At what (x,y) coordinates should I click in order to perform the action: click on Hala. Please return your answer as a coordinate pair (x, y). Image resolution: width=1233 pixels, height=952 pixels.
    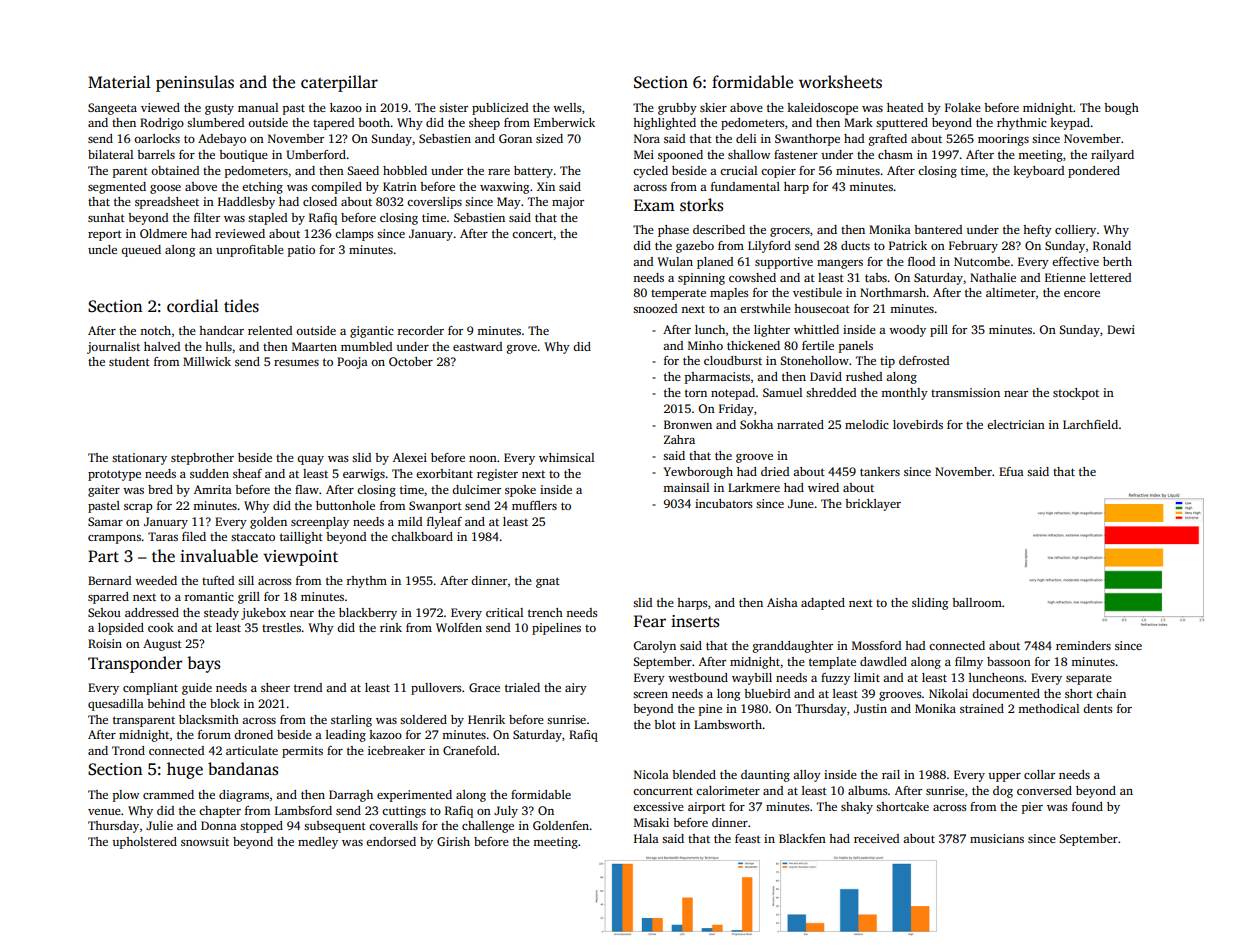
    Looking at the image, I should click on (646, 838).
